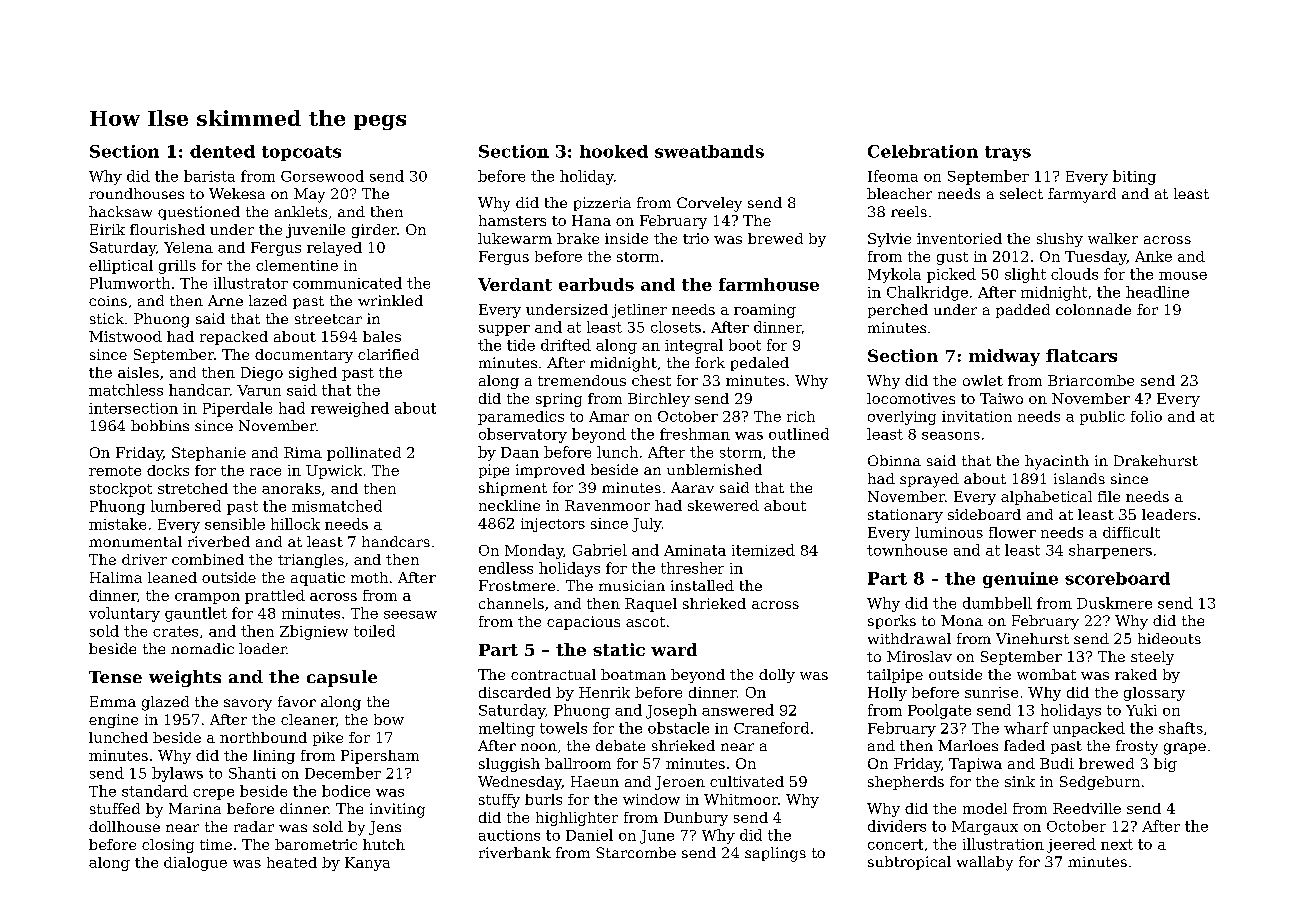 This screenshot has width=1308, height=924. What do you see at coordinates (1008, 153) in the screenshot?
I see `trays` at bounding box center [1008, 153].
